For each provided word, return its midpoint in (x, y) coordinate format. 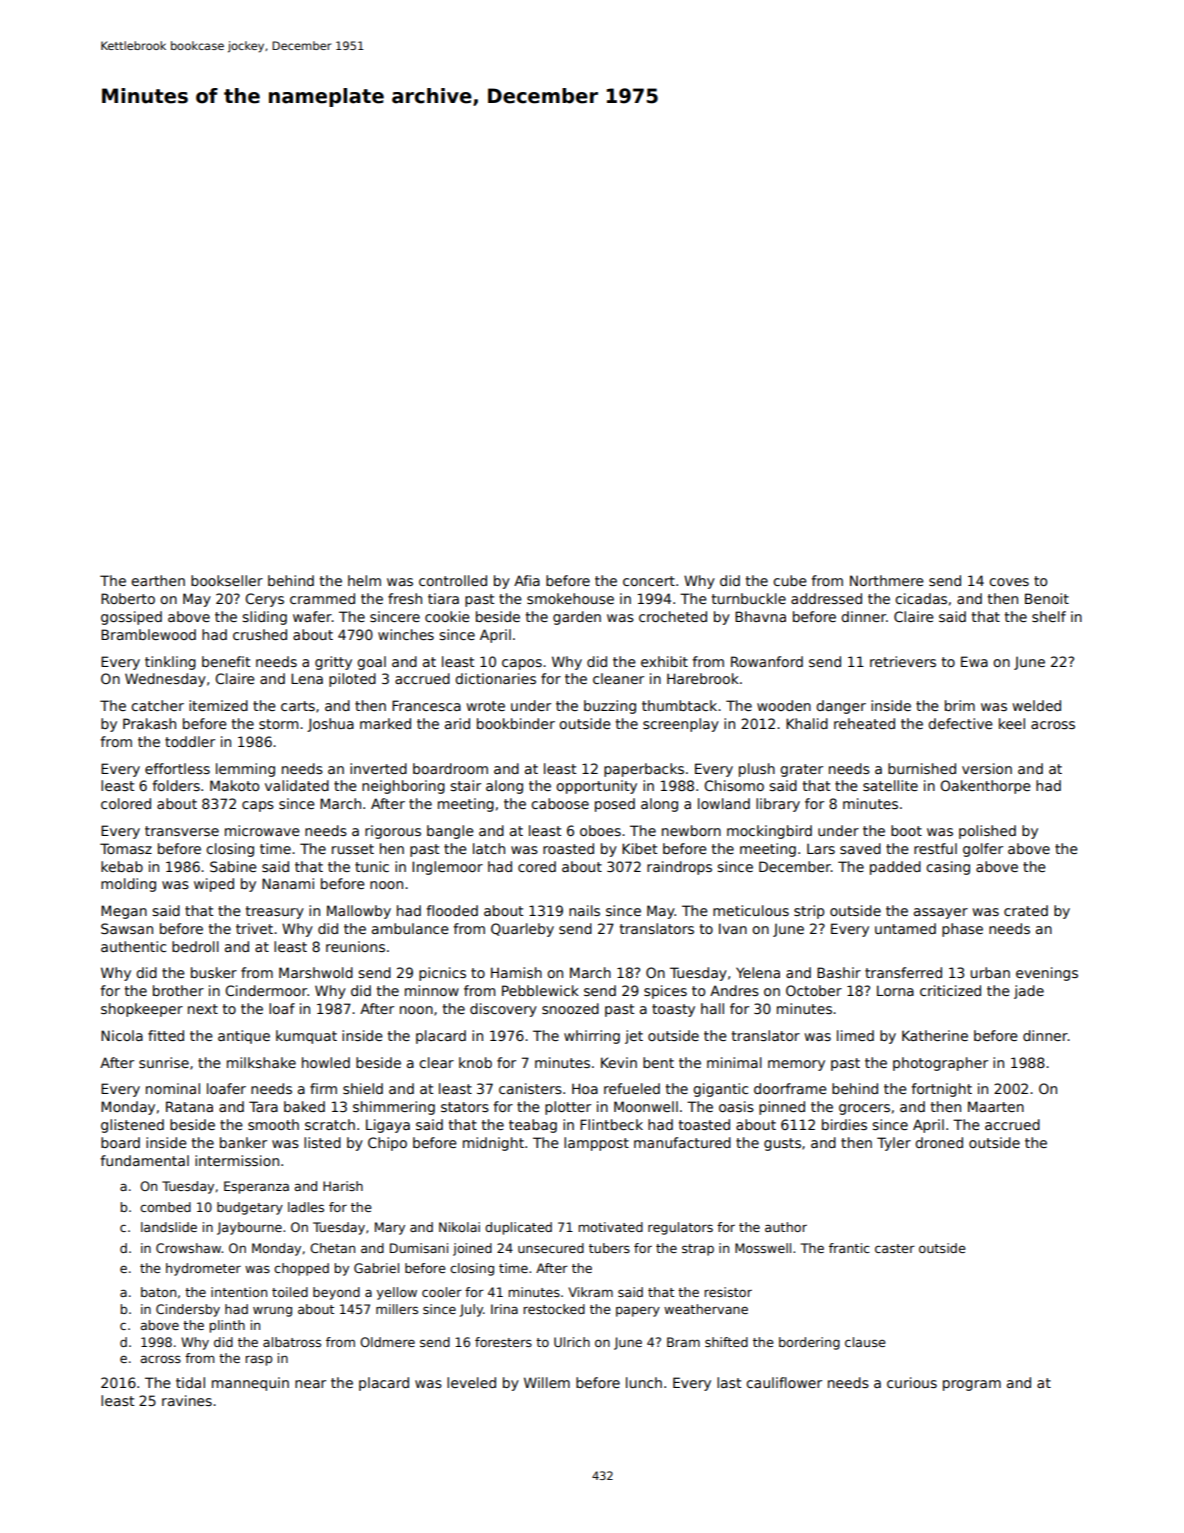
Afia (527, 580)
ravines (187, 1400)
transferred (903, 972)
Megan (124, 912)
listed (322, 1142)
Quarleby (522, 930)
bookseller (227, 580)
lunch (644, 1382)
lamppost (596, 1144)
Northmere (887, 580)
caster (895, 1248)
